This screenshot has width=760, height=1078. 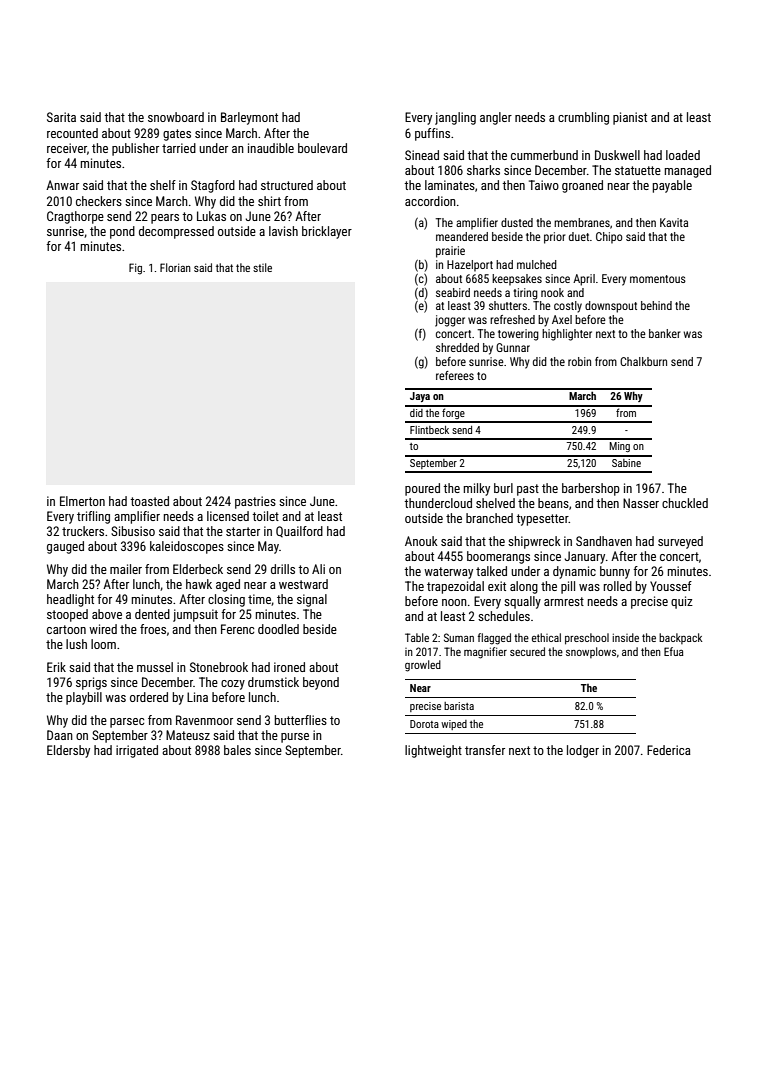 What do you see at coordinates (127, 723) in the screenshot?
I see `parsec` at bounding box center [127, 723].
